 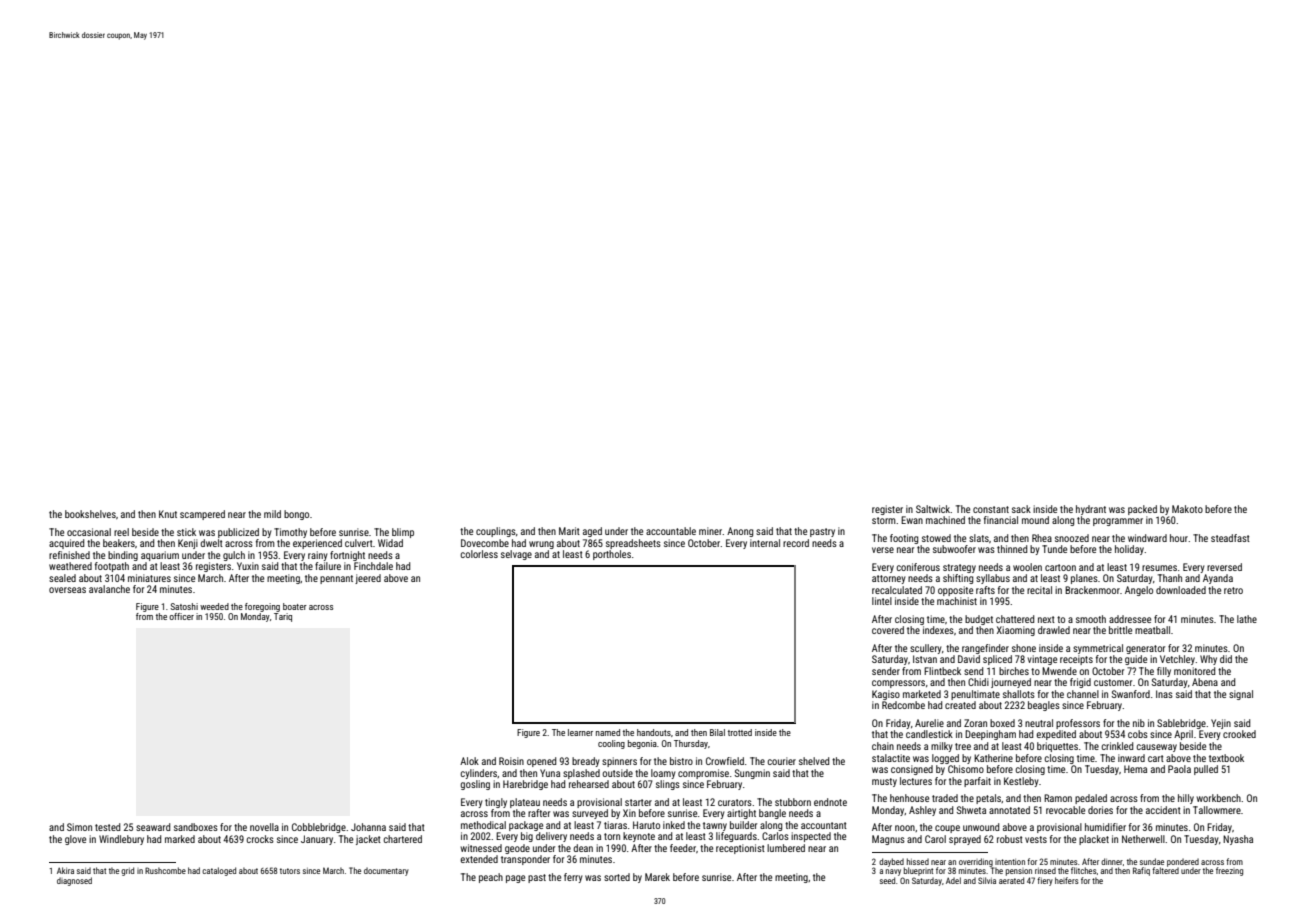 What do you see at coordinates (1187, 509) in the screenshot?
I see `Makoto` at bounding box center [1187, 509].
